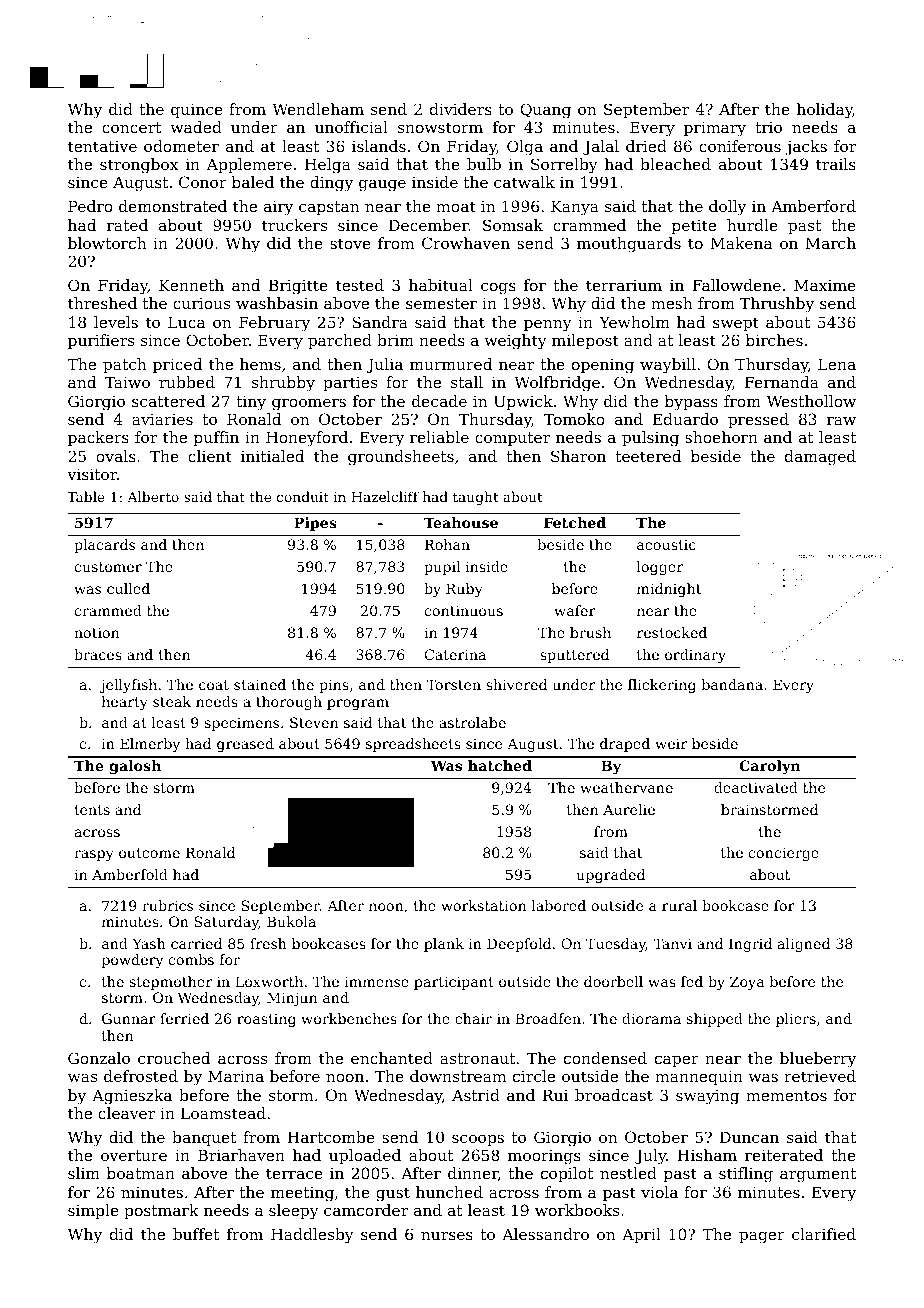 This screenshot has width=924, height=1308. I want to click on Deepfold, so click(519, 945).
